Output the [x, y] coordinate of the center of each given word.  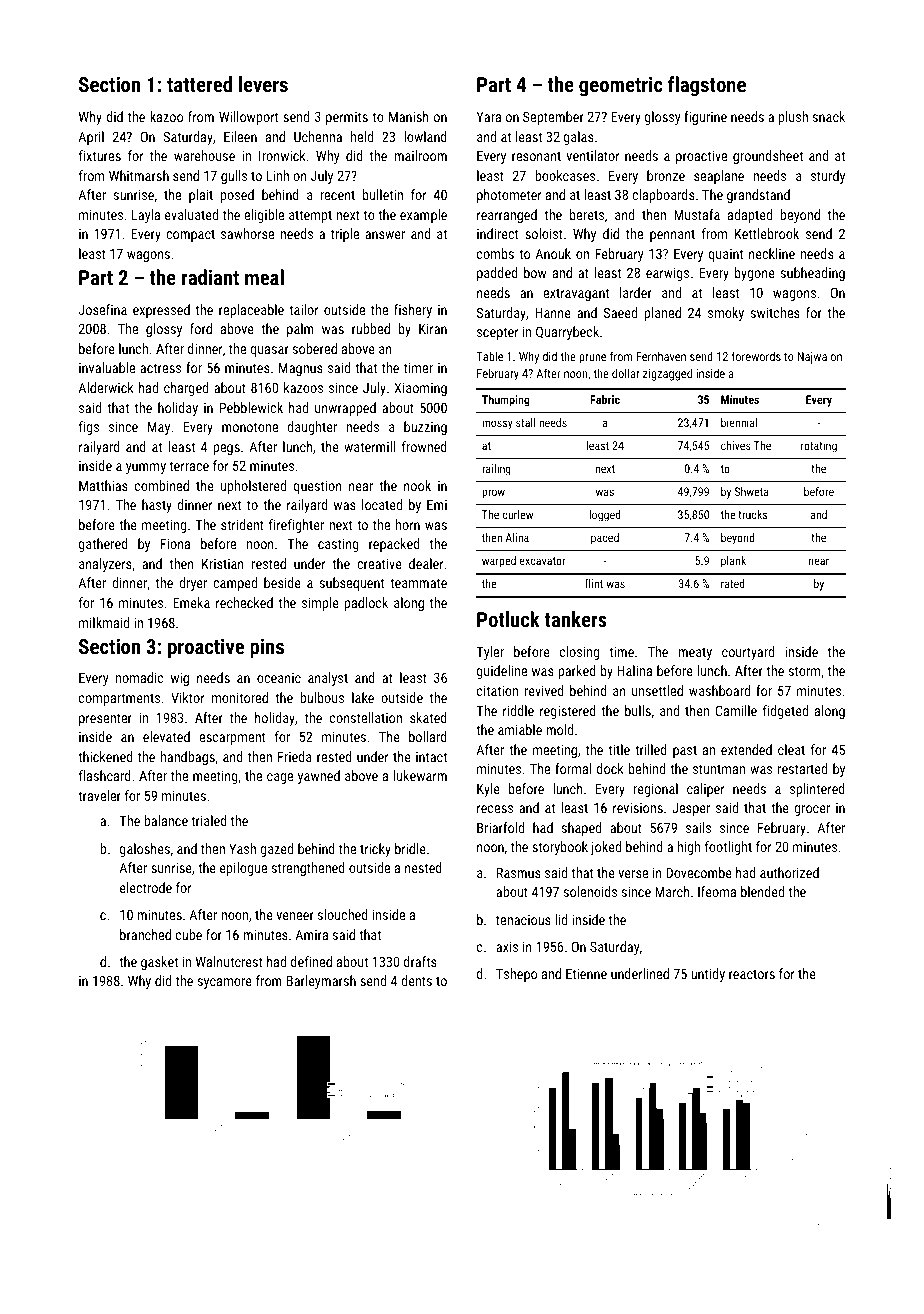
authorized [789, 872]
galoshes [145, 850]
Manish [409, 116]
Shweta [752, 491]
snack [829, 116]
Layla [146, 216]
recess [495, 809]
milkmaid [104, 622]
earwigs [667, 274]
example [423, 216]
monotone [250, 427]
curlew [518, 514]
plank [733, 562]
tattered [199, 84]
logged [605, 516]
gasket [159, 963]
